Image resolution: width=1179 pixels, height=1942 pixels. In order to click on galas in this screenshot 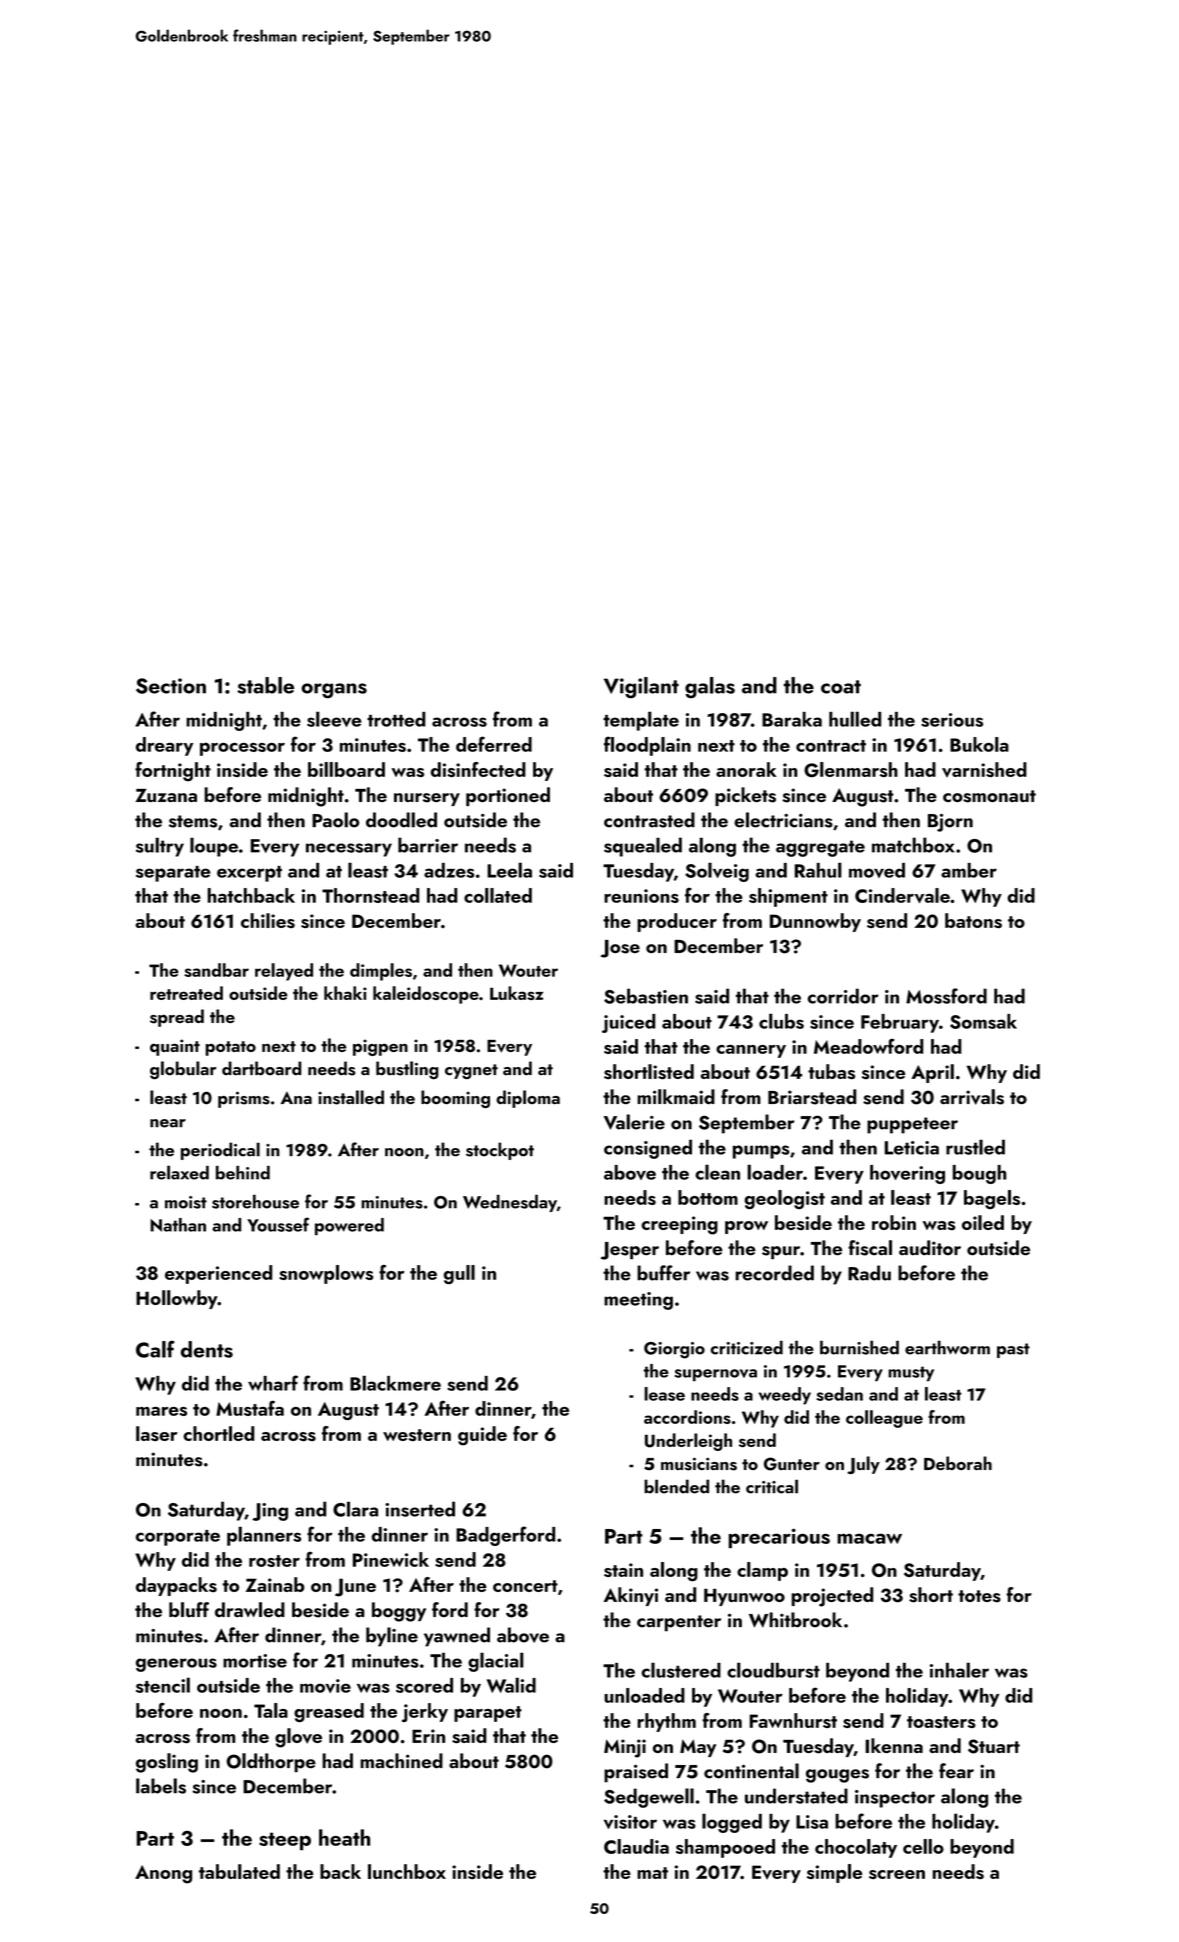, I will do `click(710, 688)`.
